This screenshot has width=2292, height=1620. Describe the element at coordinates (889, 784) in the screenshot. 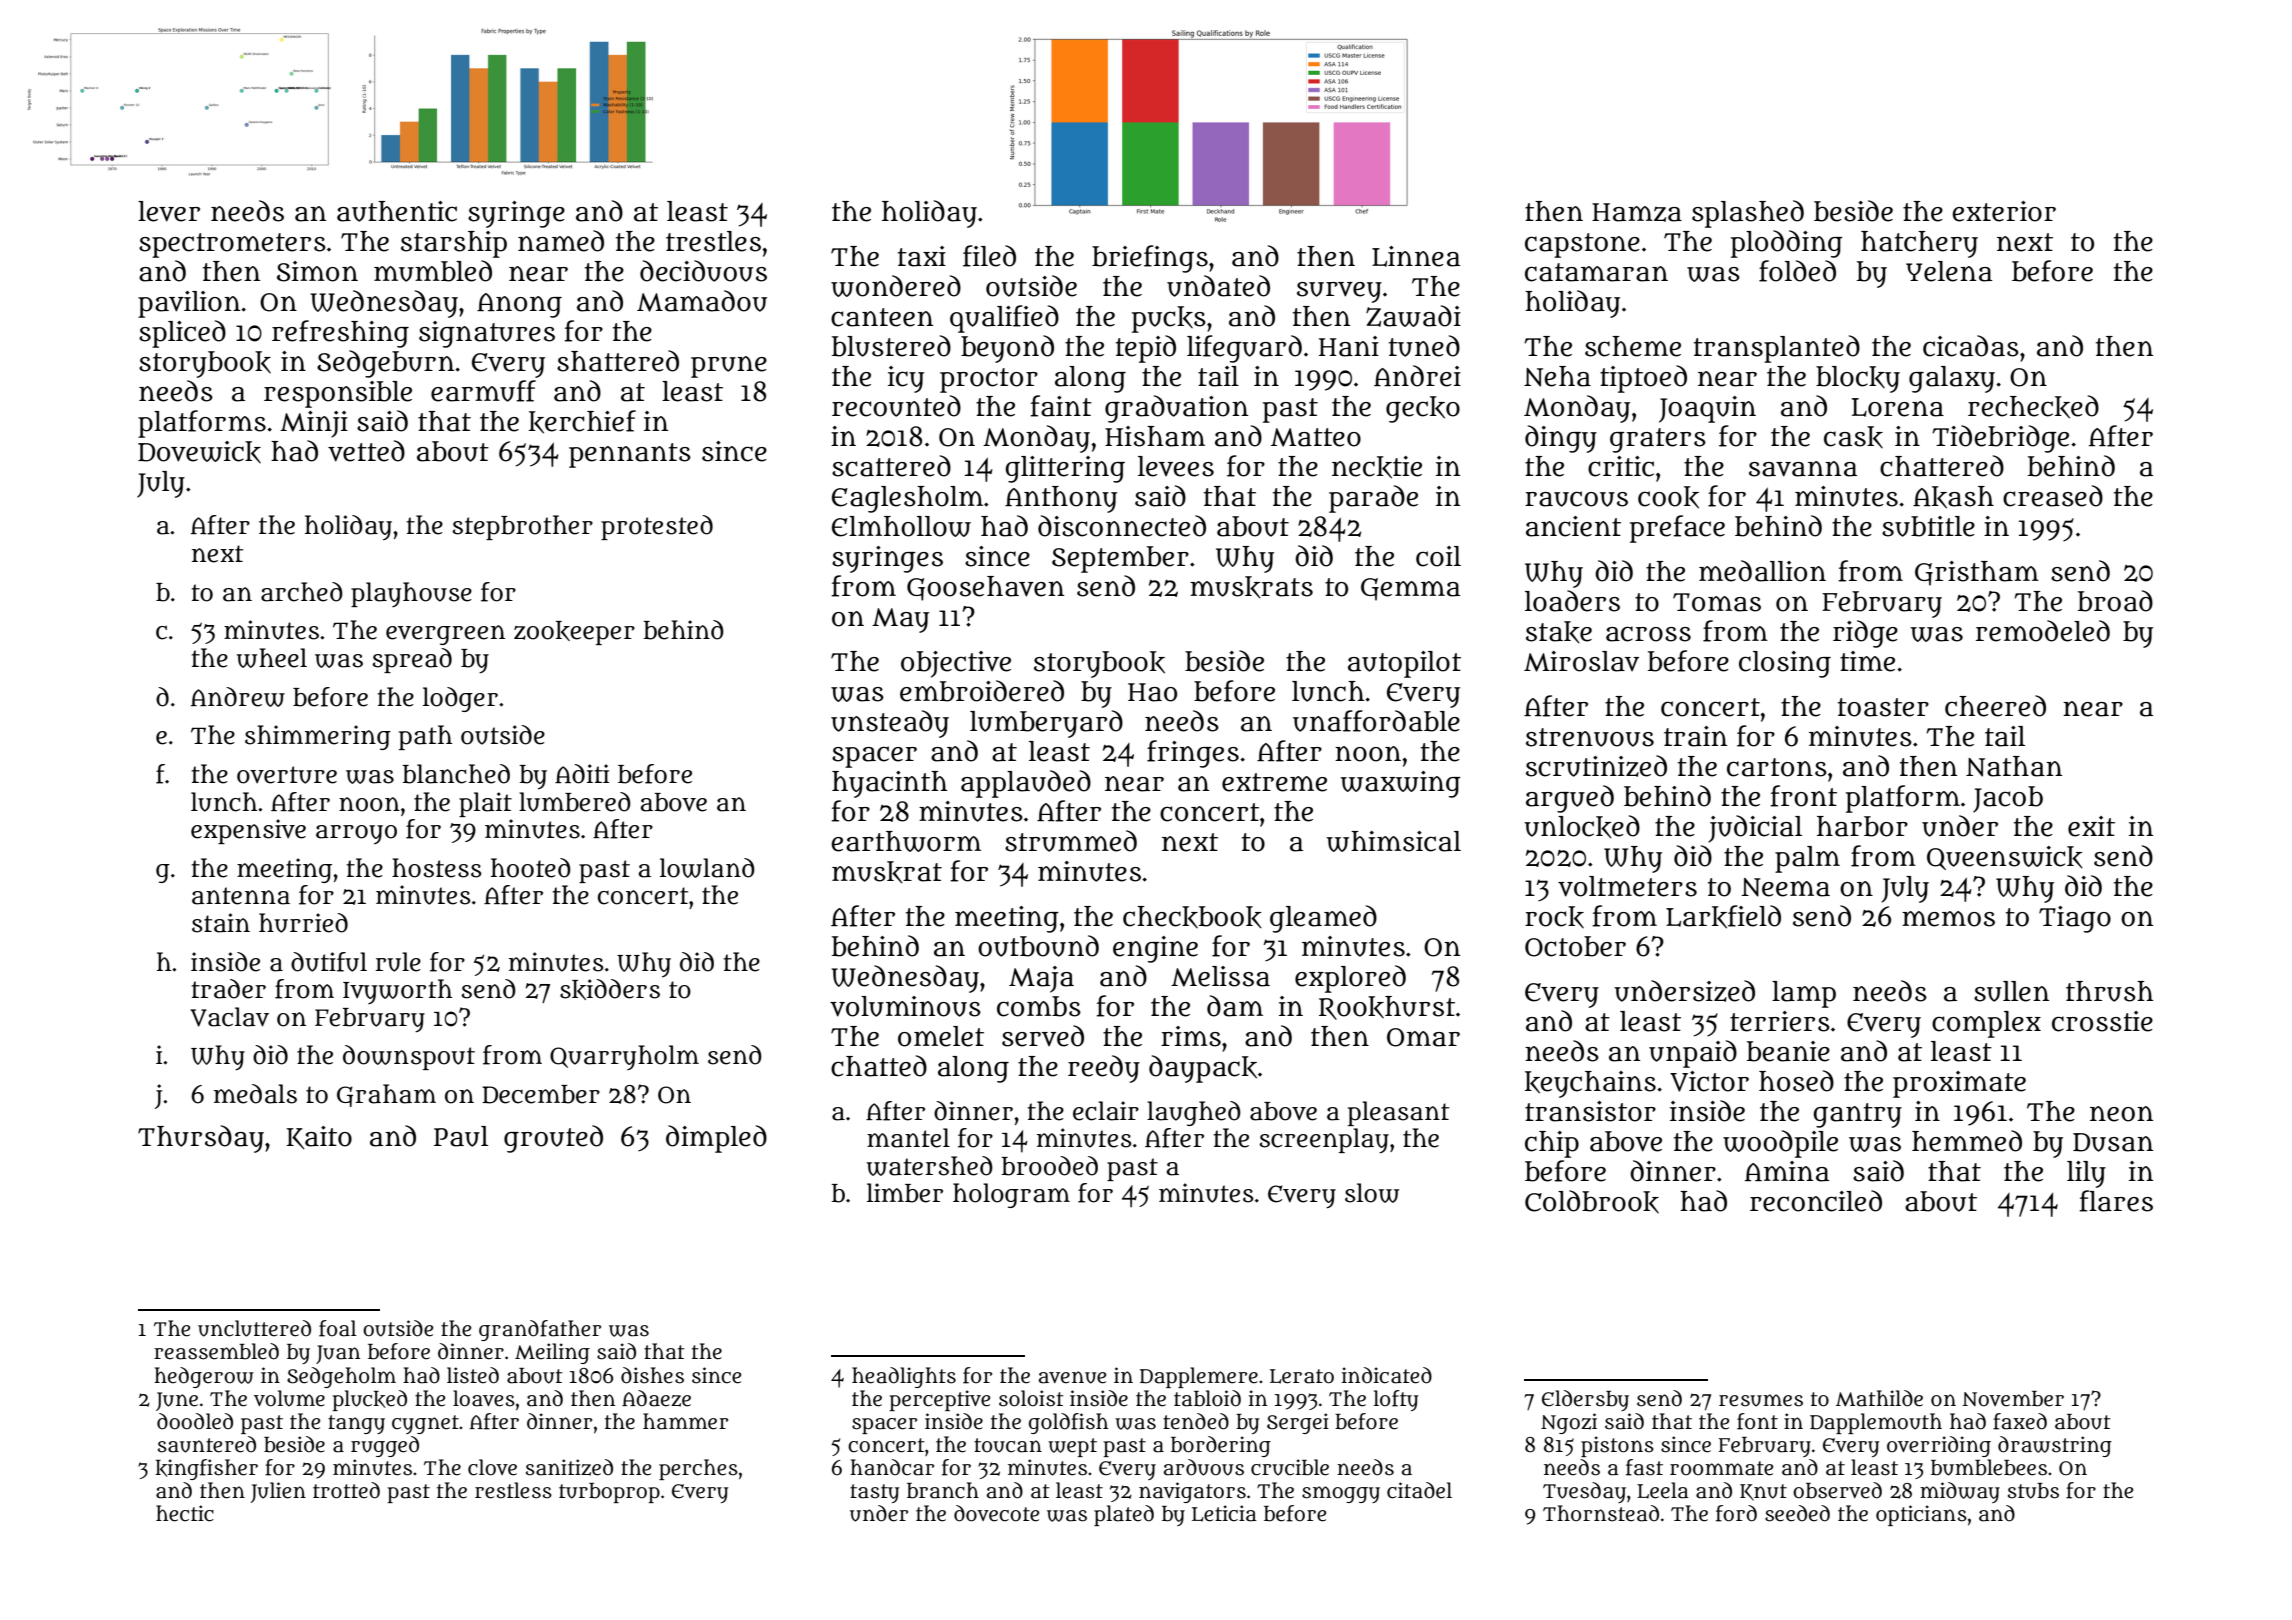

I see `hyacinth` at that location.
